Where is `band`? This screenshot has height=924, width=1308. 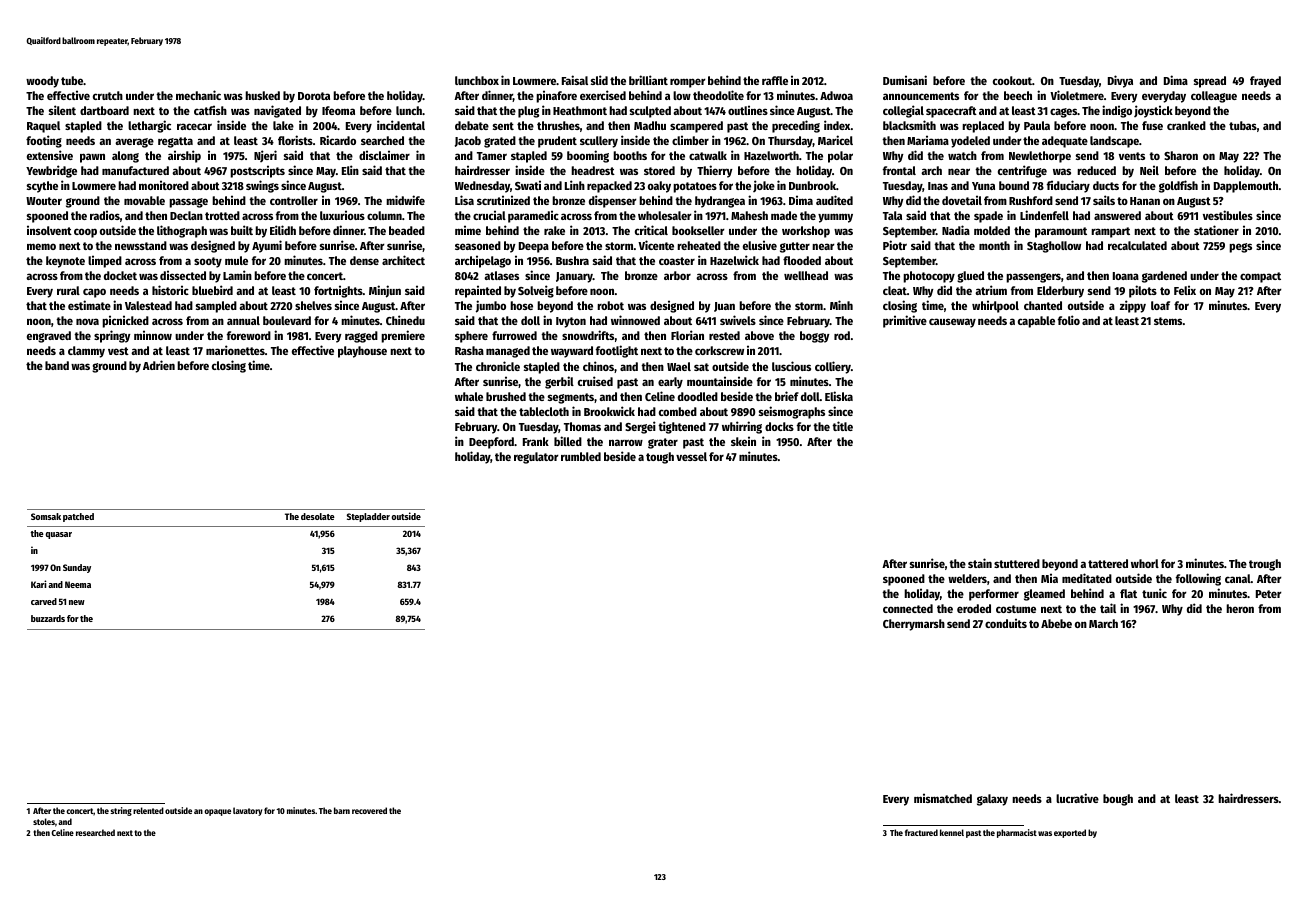 band is located at coordinates (57, 365).
